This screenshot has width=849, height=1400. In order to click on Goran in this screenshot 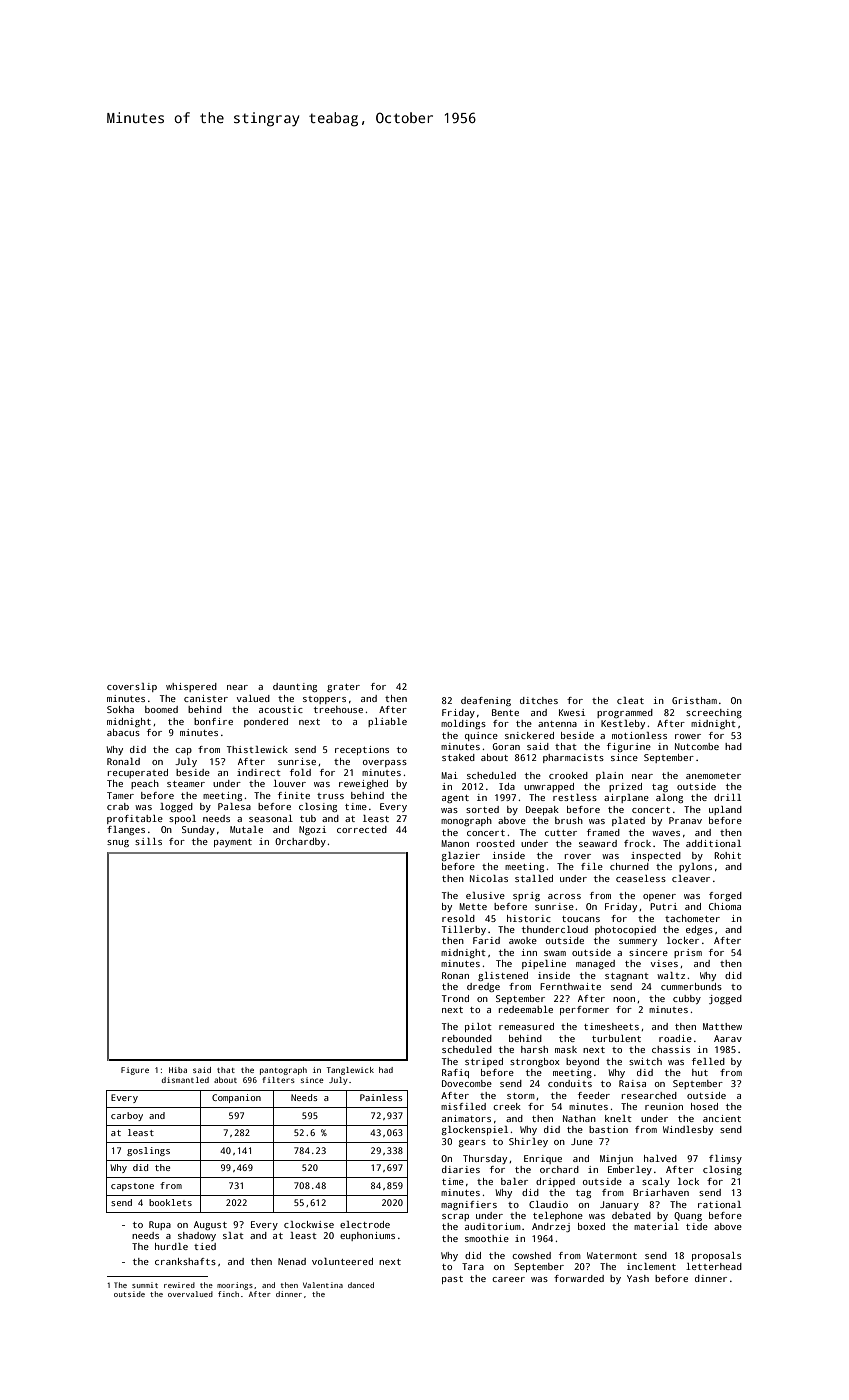, I will do `click(506, 746)`.
